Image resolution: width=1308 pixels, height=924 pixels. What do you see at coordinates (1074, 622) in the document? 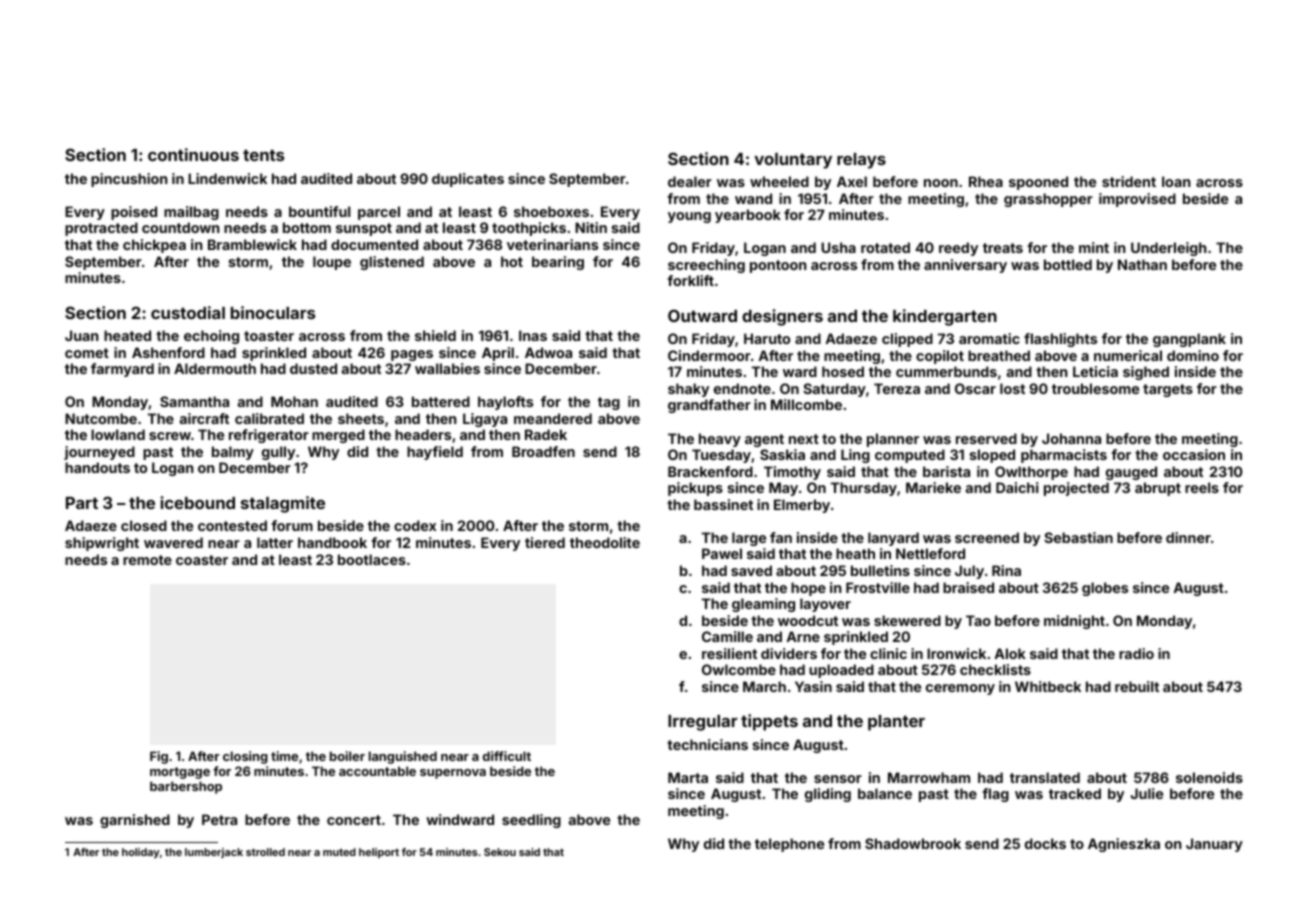
I see `midnight` at bounding box center [1074, 622].
